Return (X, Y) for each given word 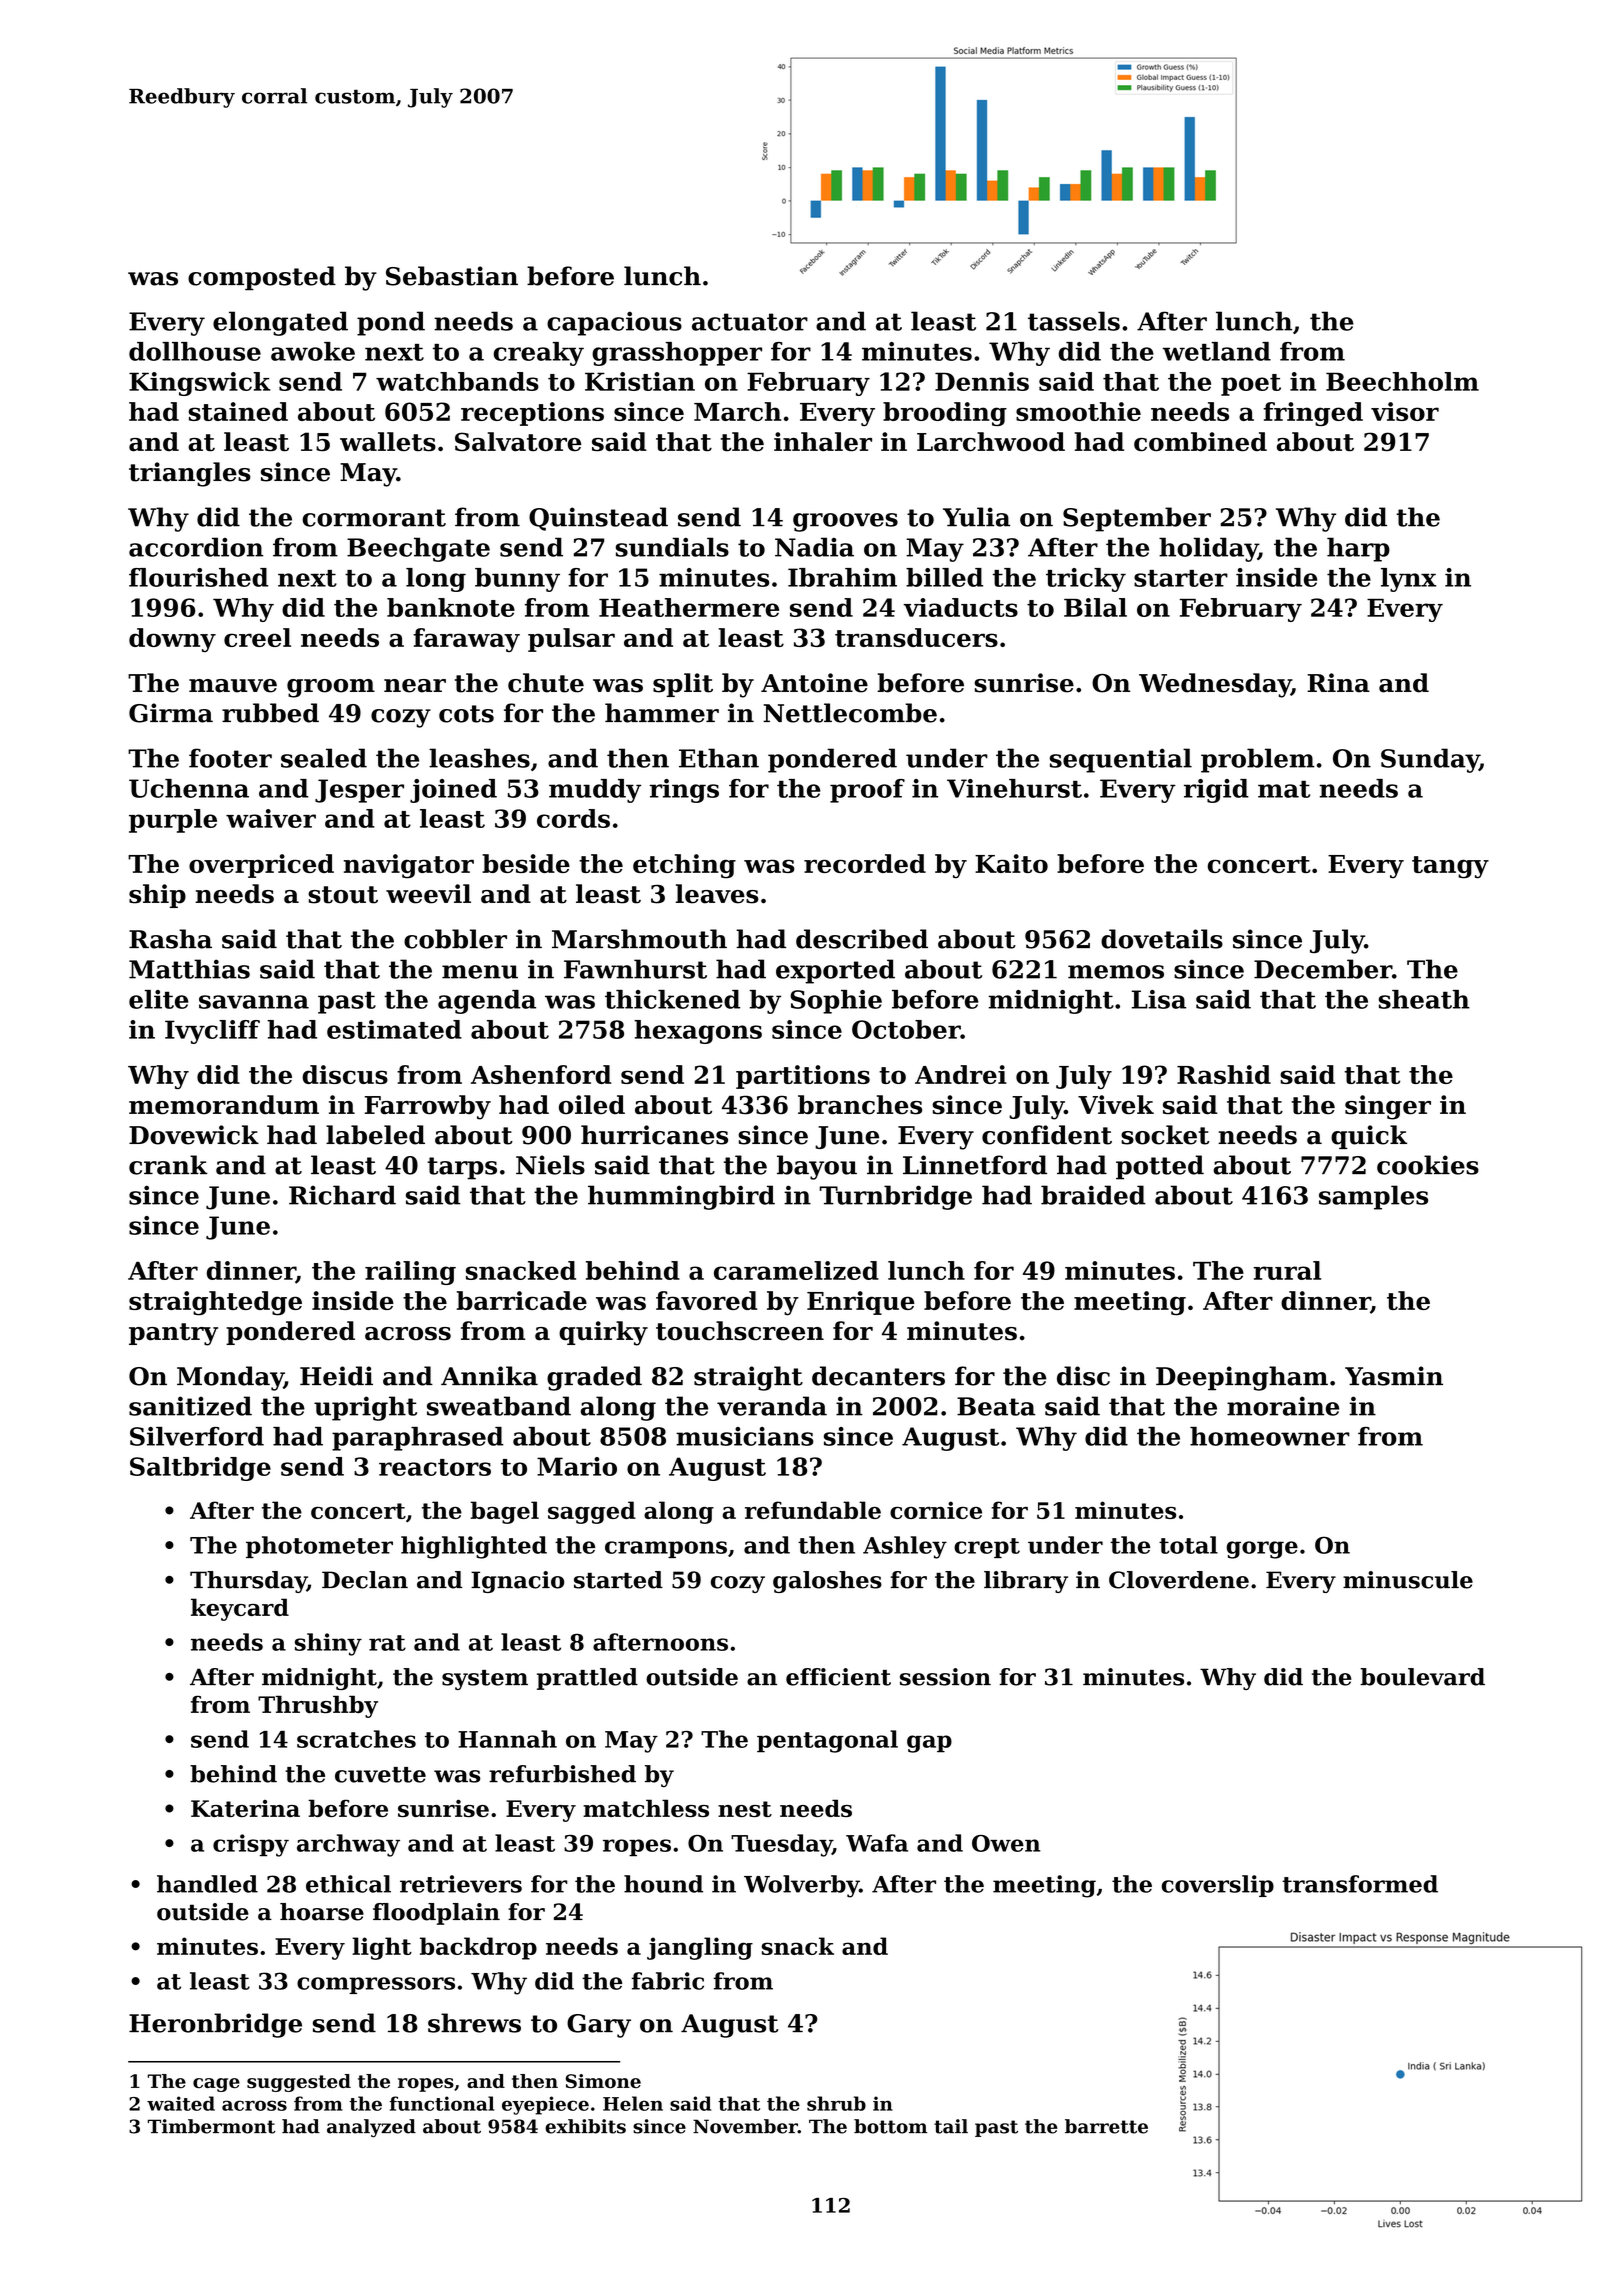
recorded (865, 863)
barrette (1106, 2126)
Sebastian (452, 276)
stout (343, 895)
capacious (614, 323)
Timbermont (211, 2126)
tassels (1074, 321)
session (945, 1677)
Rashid (1224, 1074)
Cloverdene (1179, 1580)
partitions (803, 1077)
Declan (365, 1580)
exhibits (585, 2126)
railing (410, 1273)
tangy (1450, 867)
